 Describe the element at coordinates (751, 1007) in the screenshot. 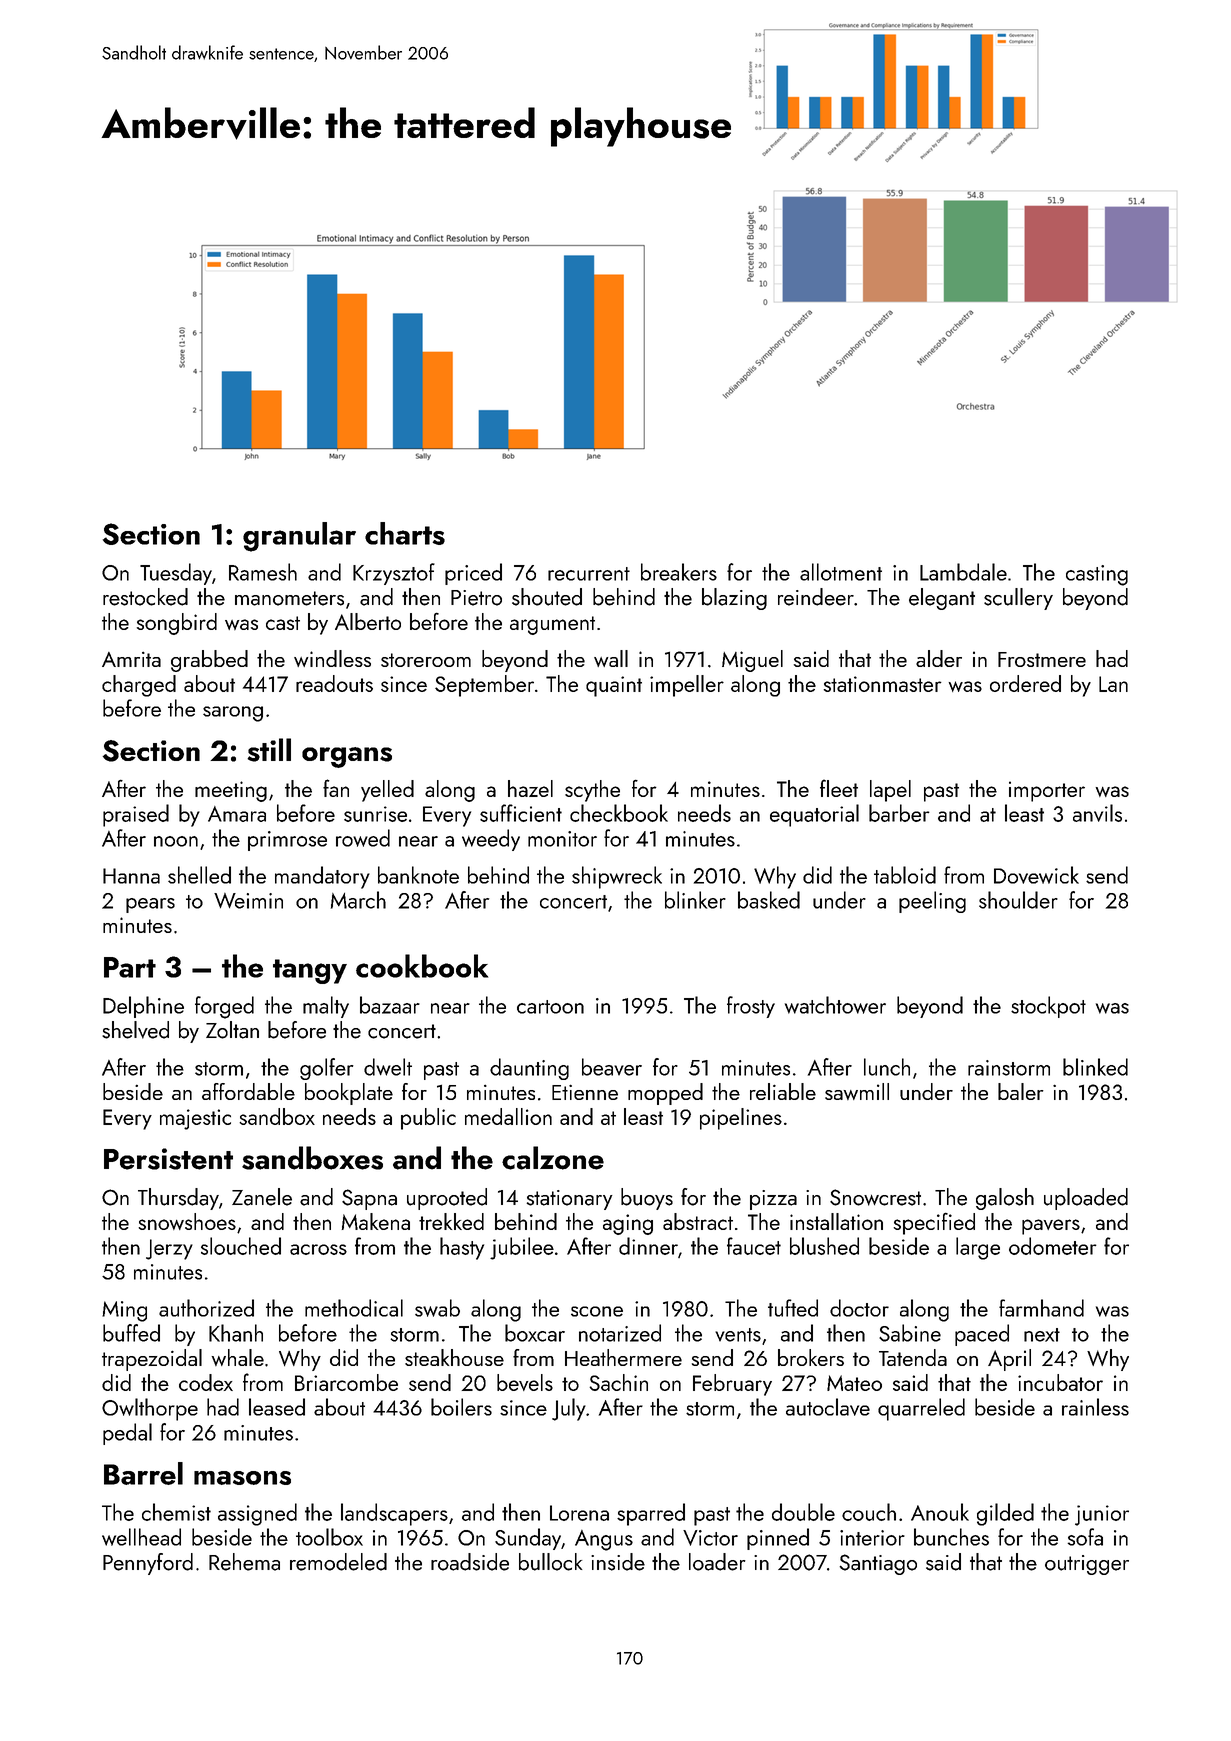

I see `frosty` at that location.
